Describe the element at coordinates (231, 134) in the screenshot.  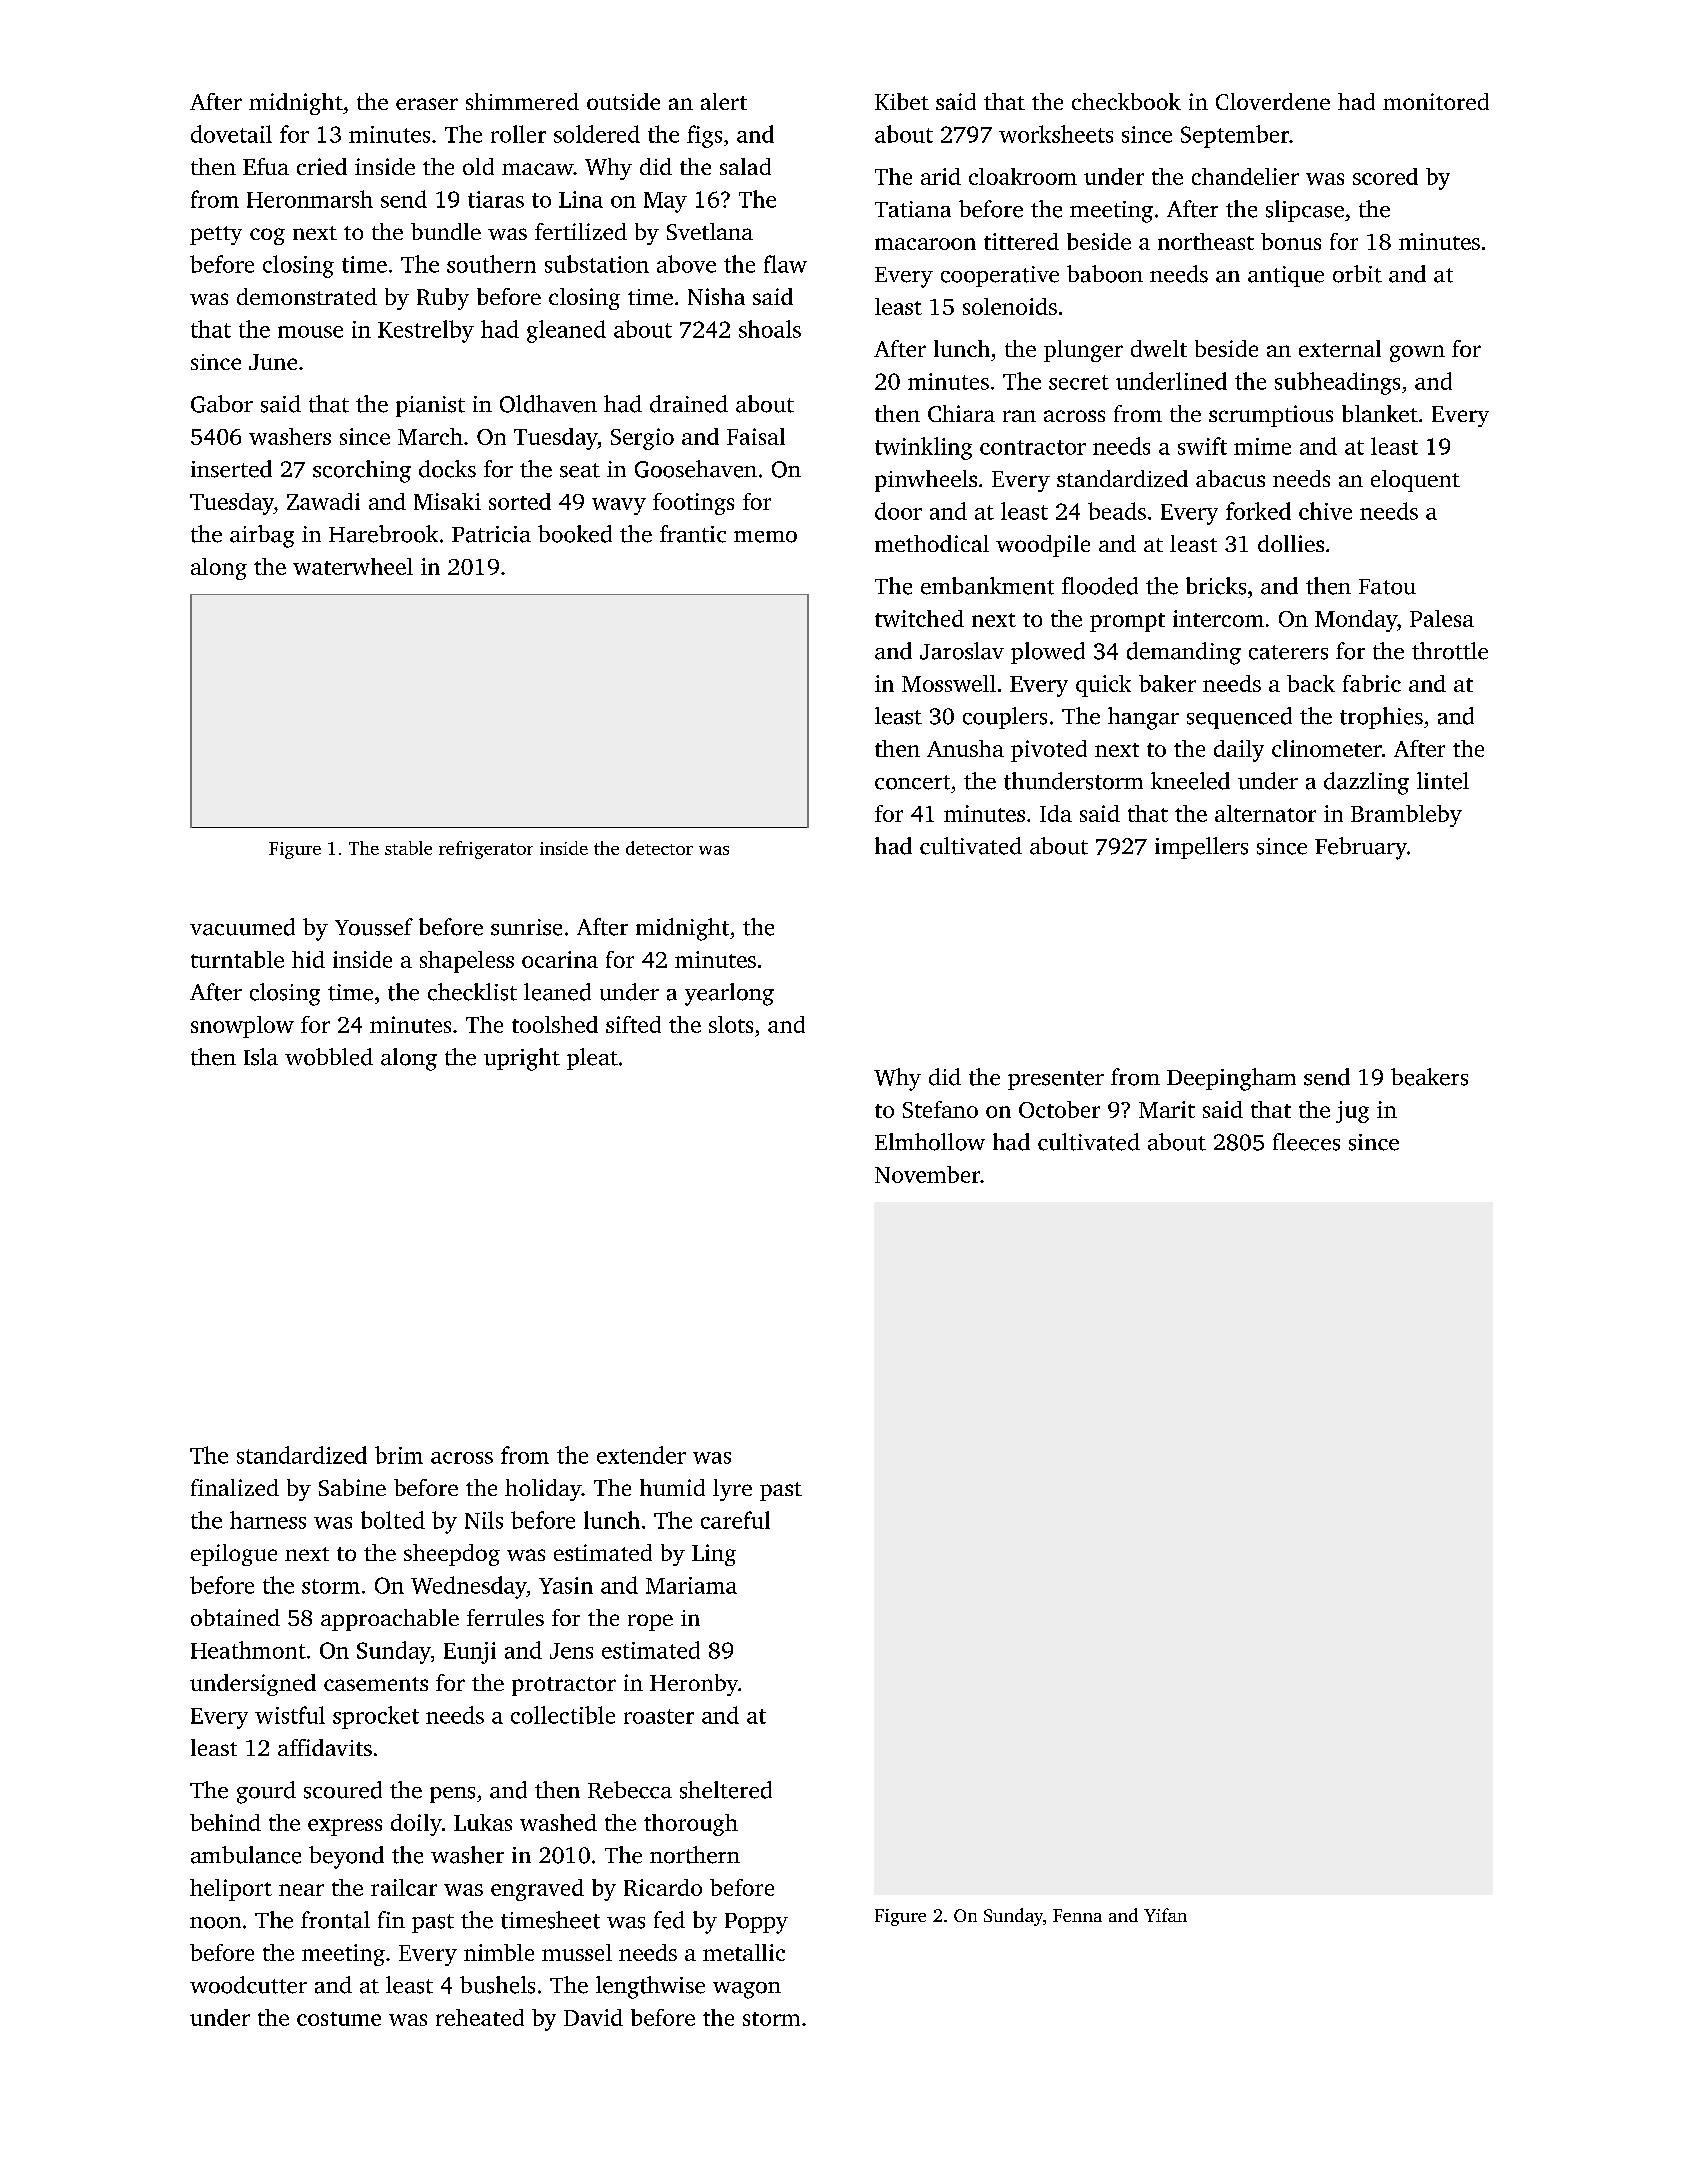
I see `dovetail` at that location.
